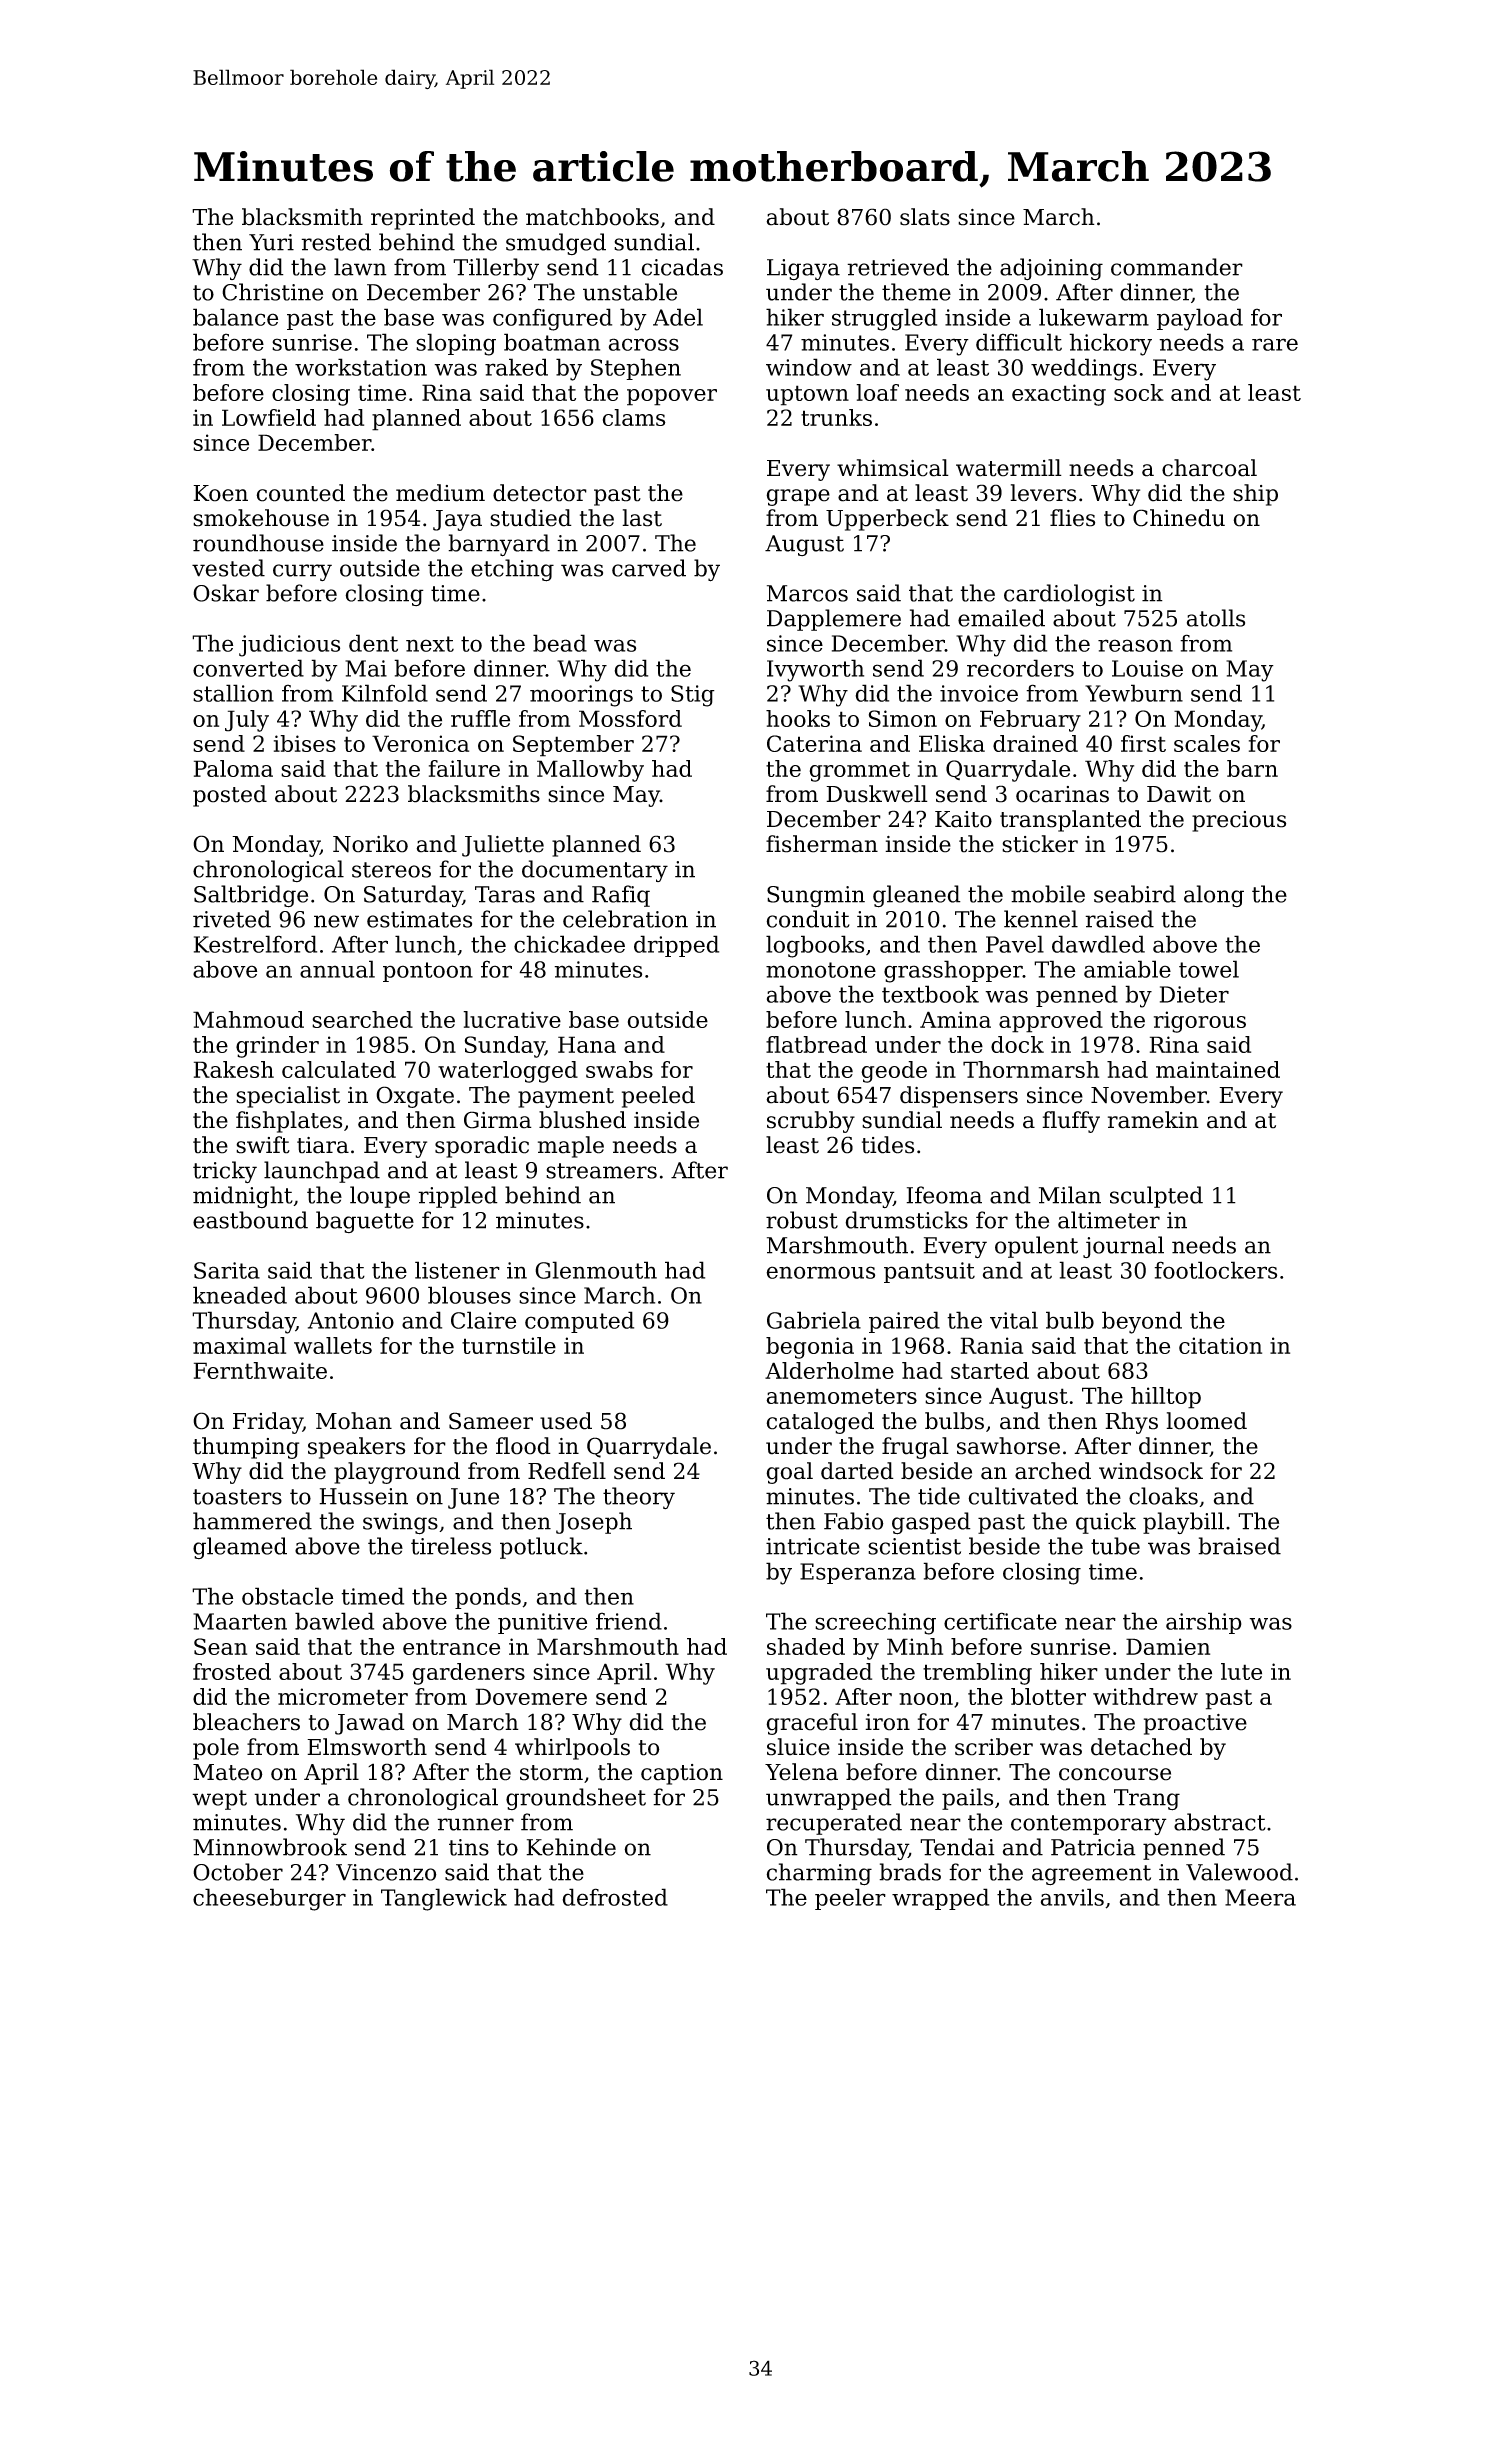 Image resolution: width=1496 pixels, height=2464 pixels. Describe the element at coordinates (373, 643) in the document. I see `dent` at that location.
